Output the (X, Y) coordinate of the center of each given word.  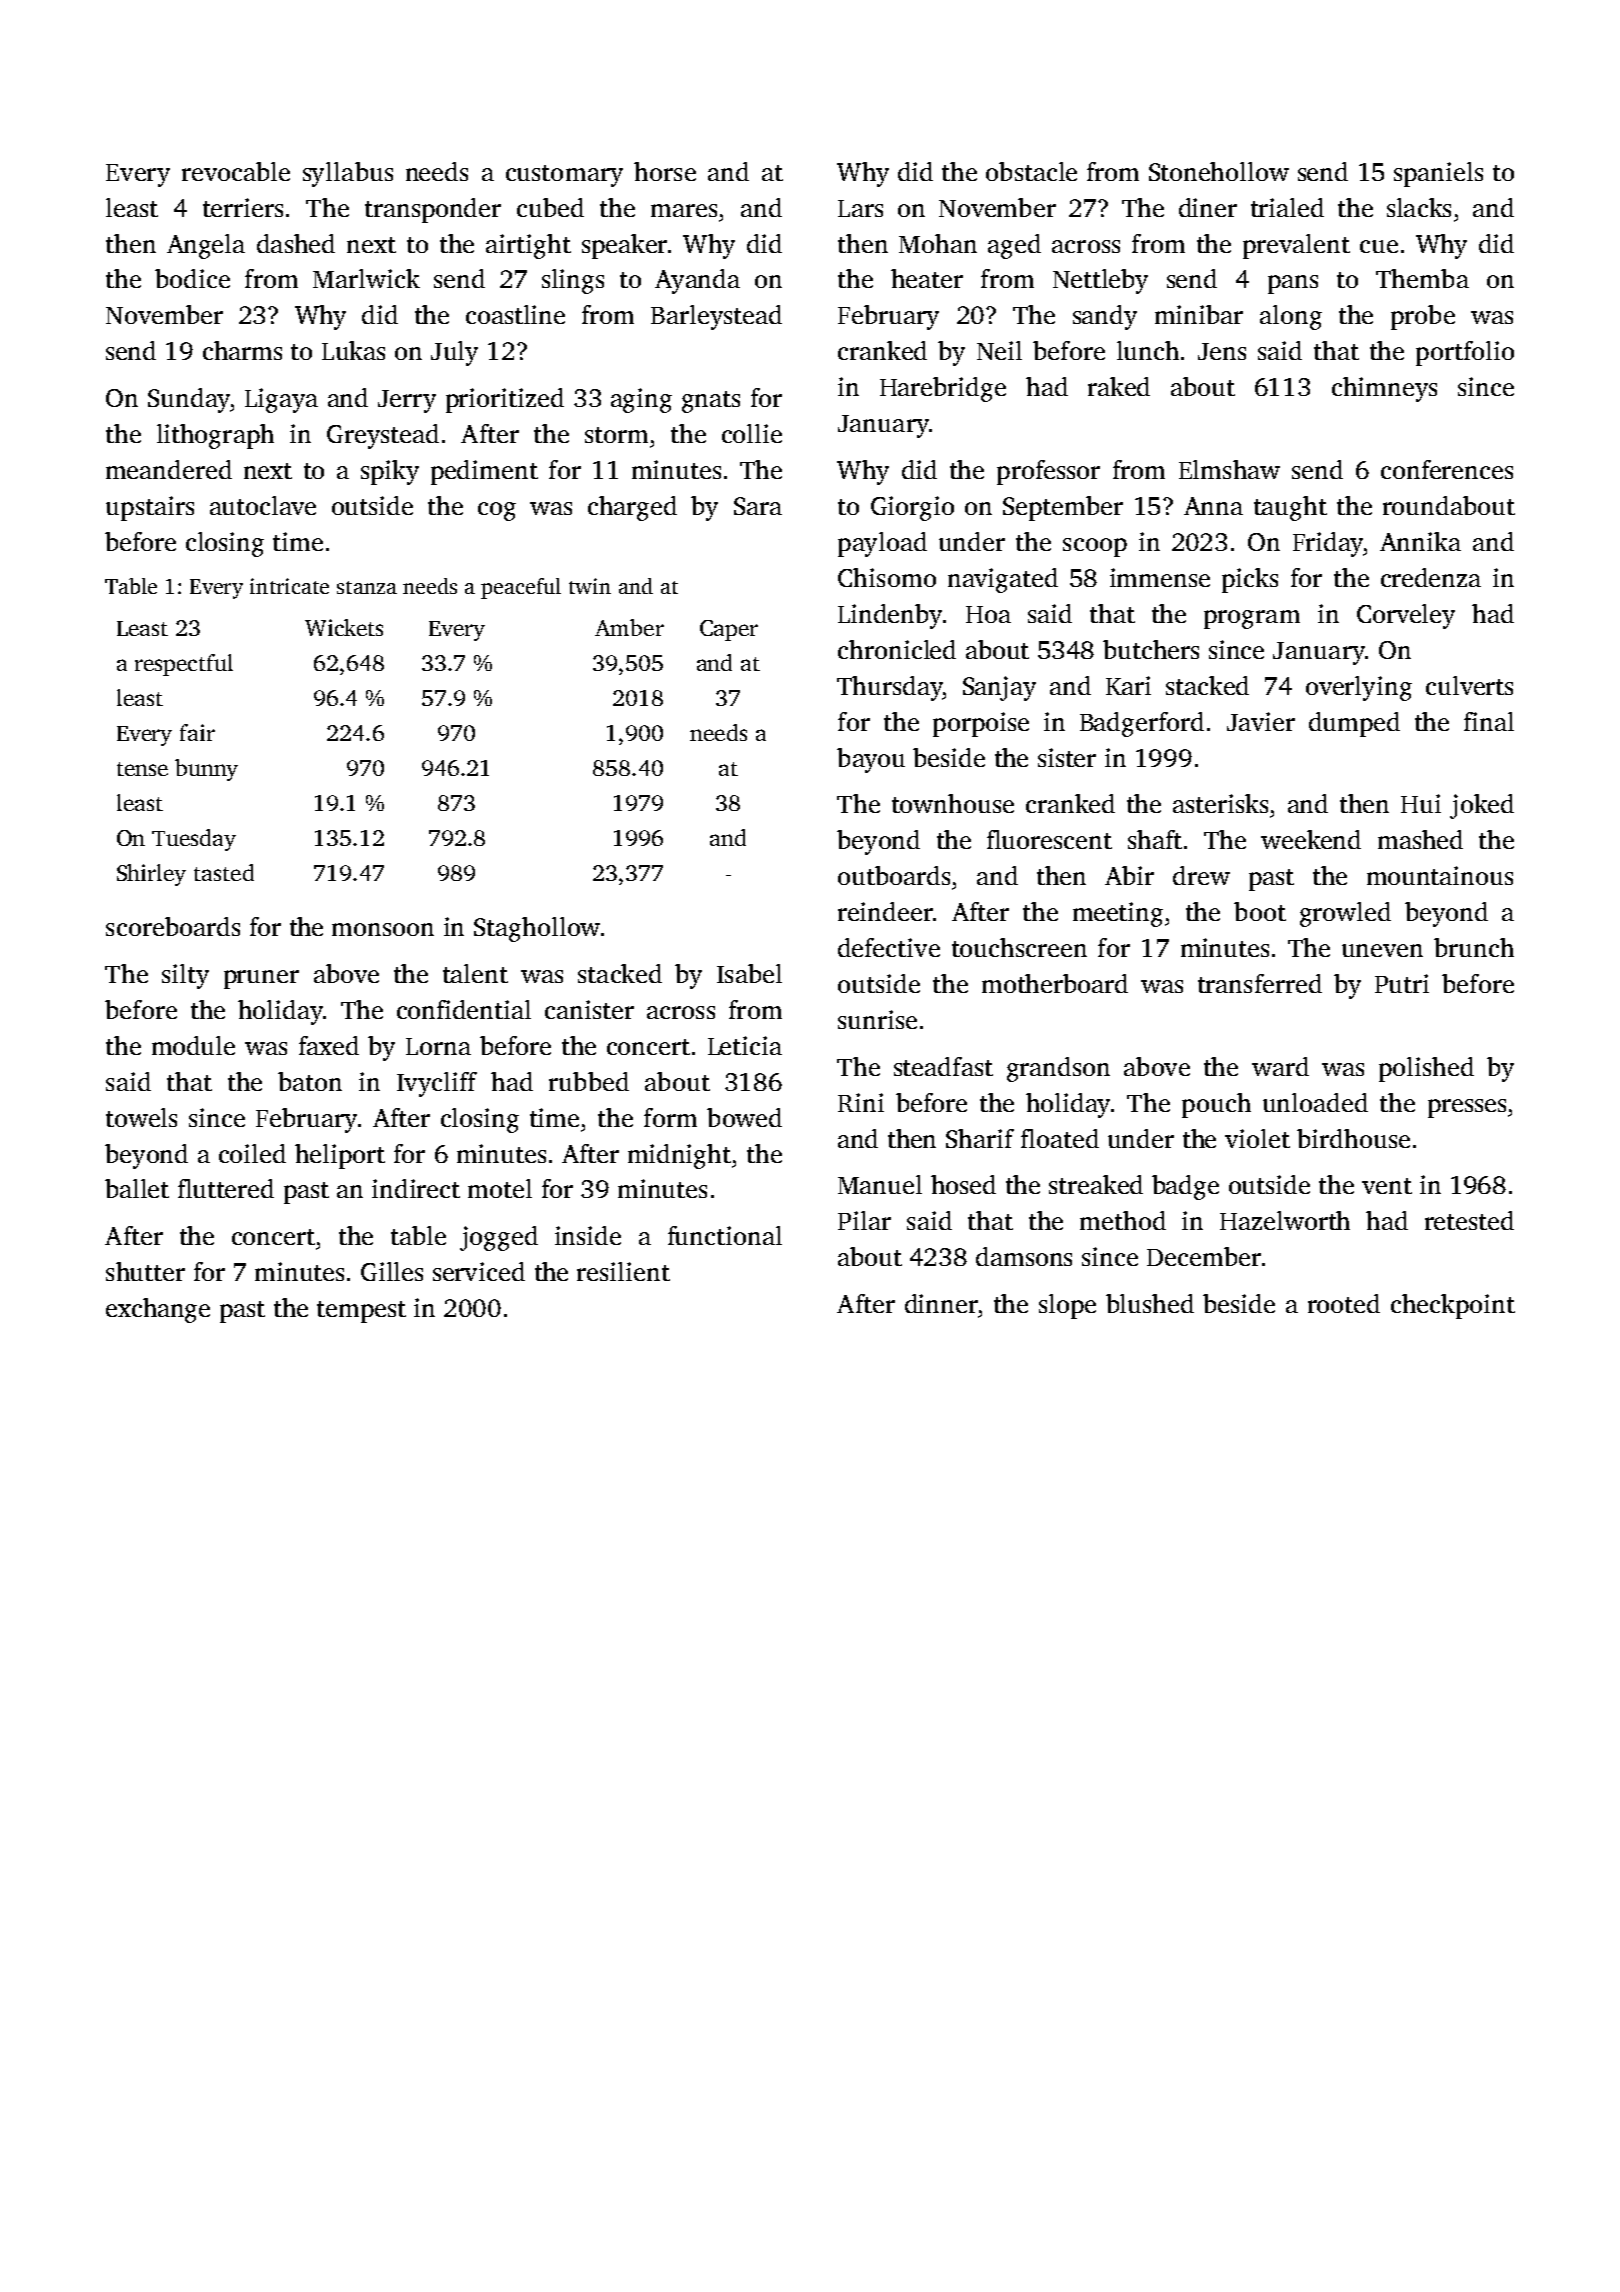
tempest (361, 1312)
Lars (860, 208)
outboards (894, 875)
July (454, 353)
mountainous (1440, 875)
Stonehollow (1219, 171)
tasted (224, 872)
